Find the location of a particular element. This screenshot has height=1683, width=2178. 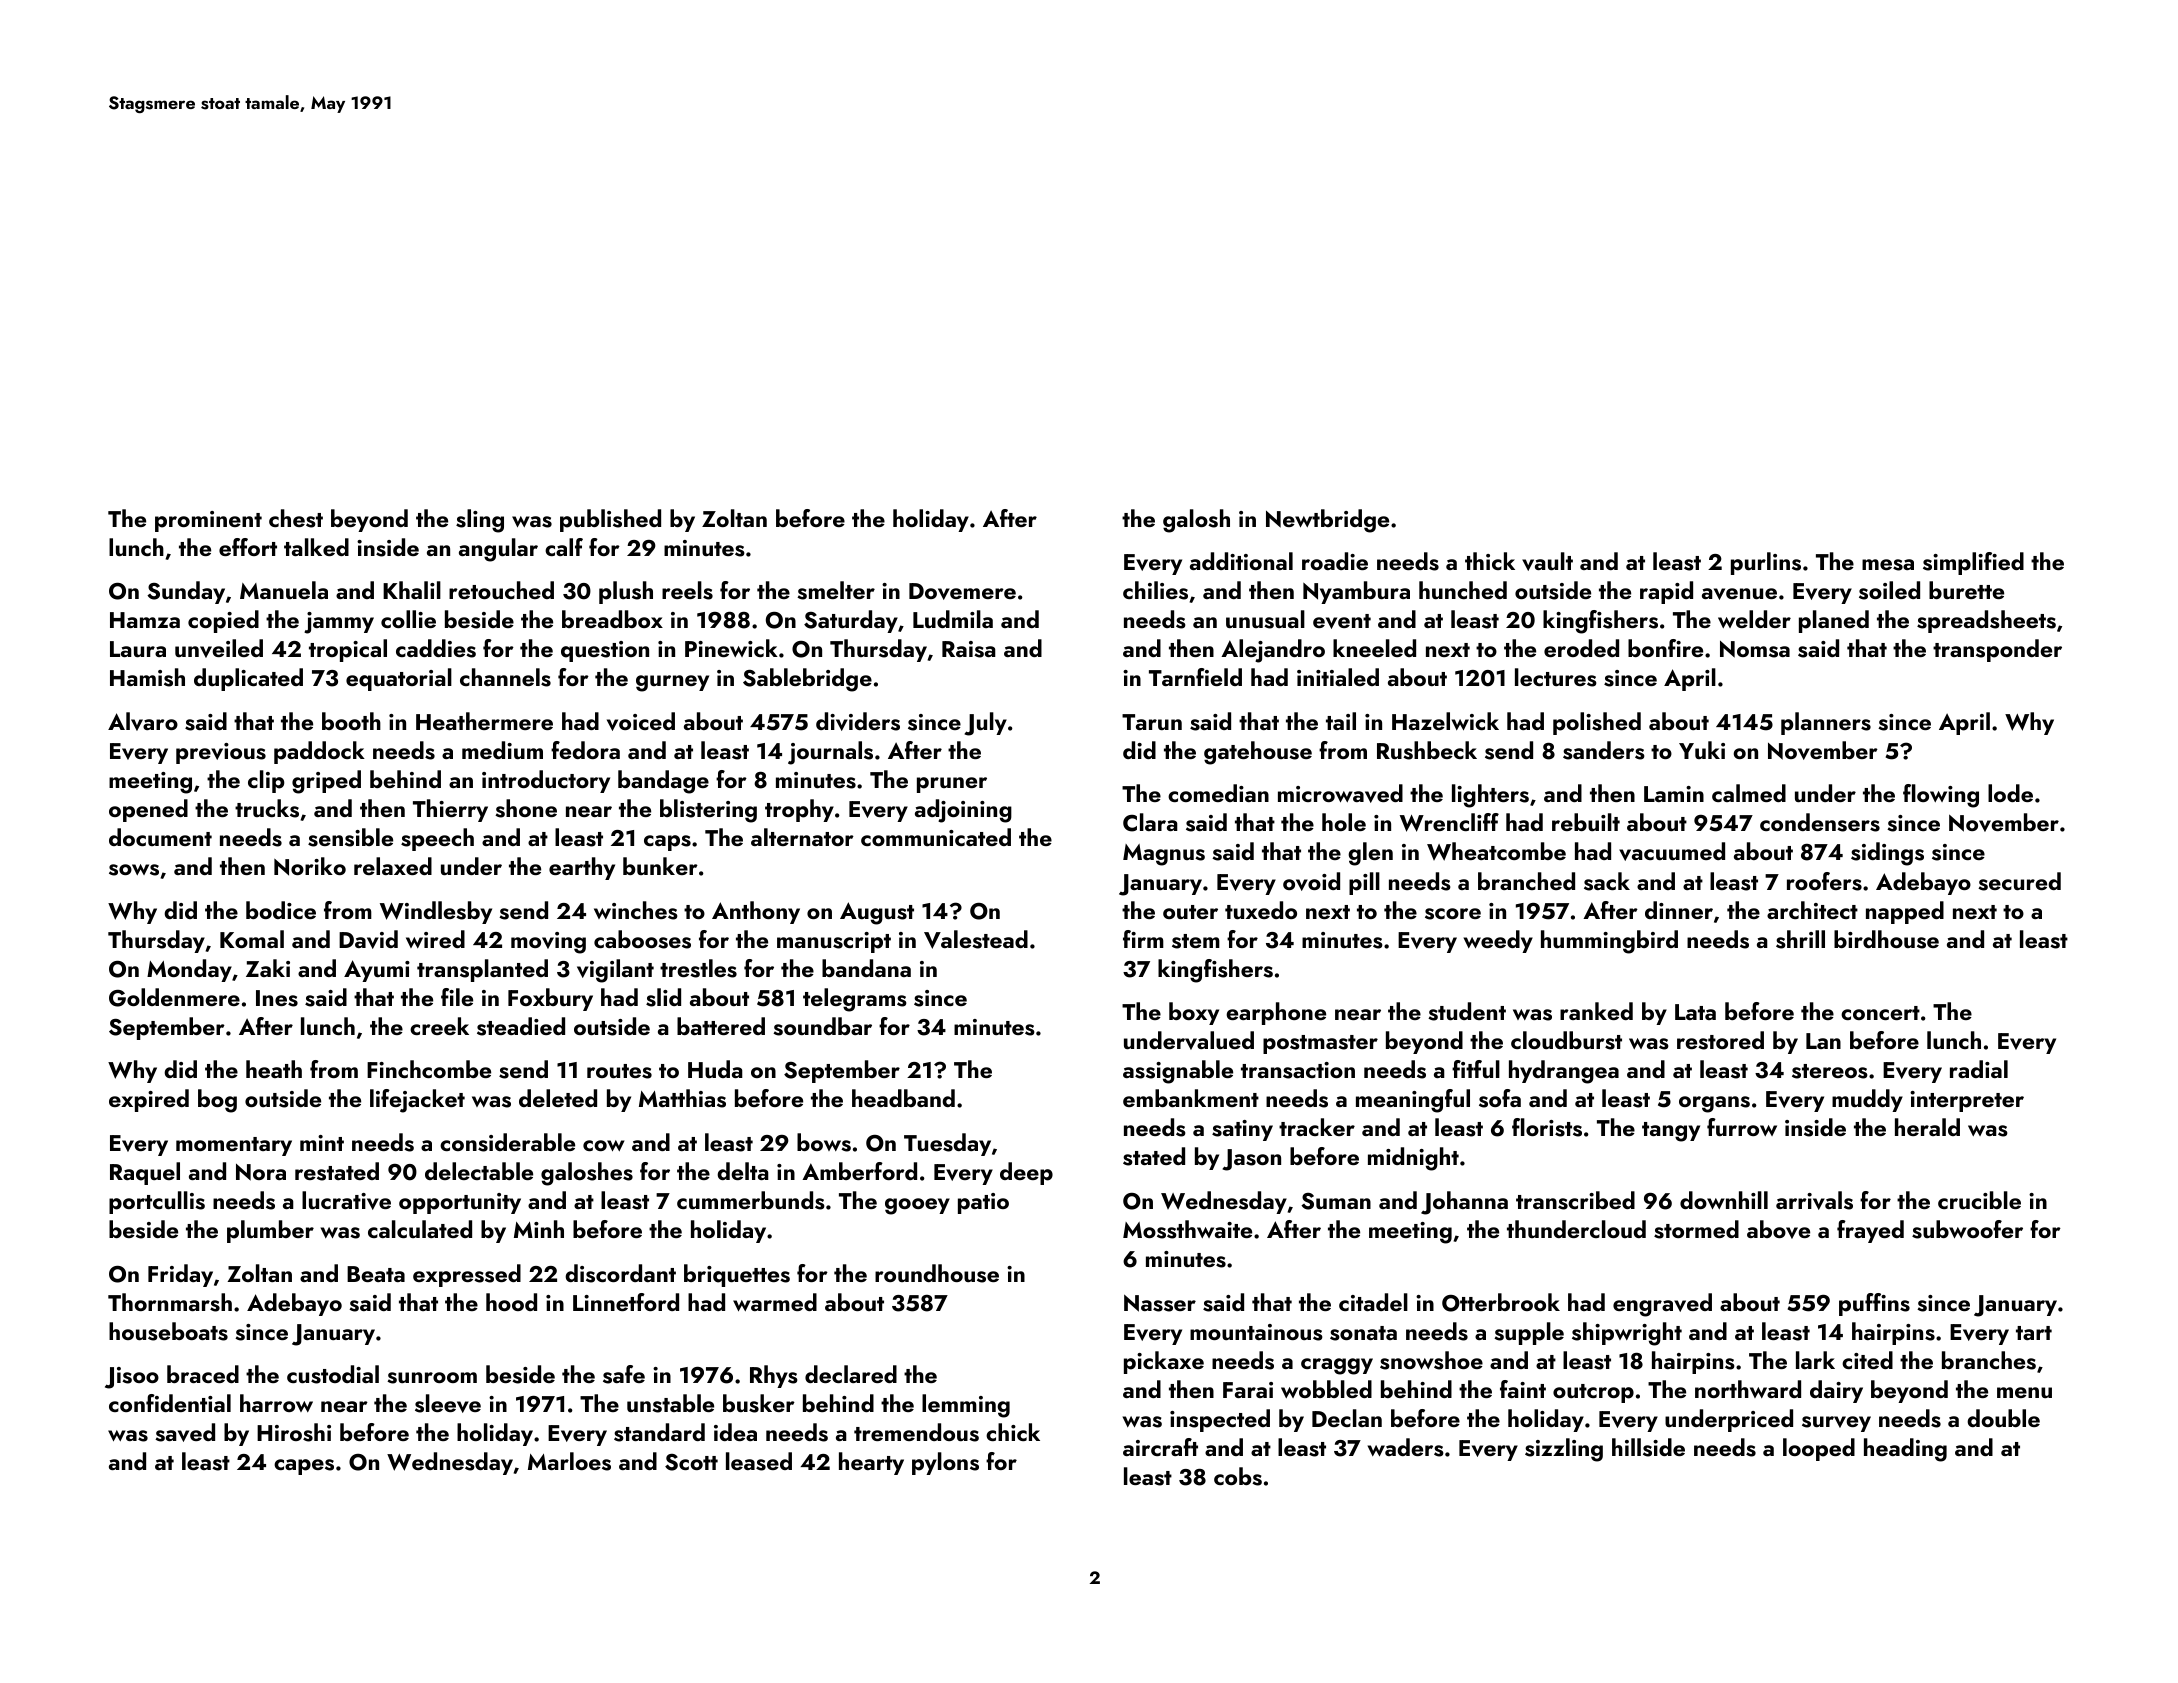

opportunity is located at coordinates (460, 1203).
